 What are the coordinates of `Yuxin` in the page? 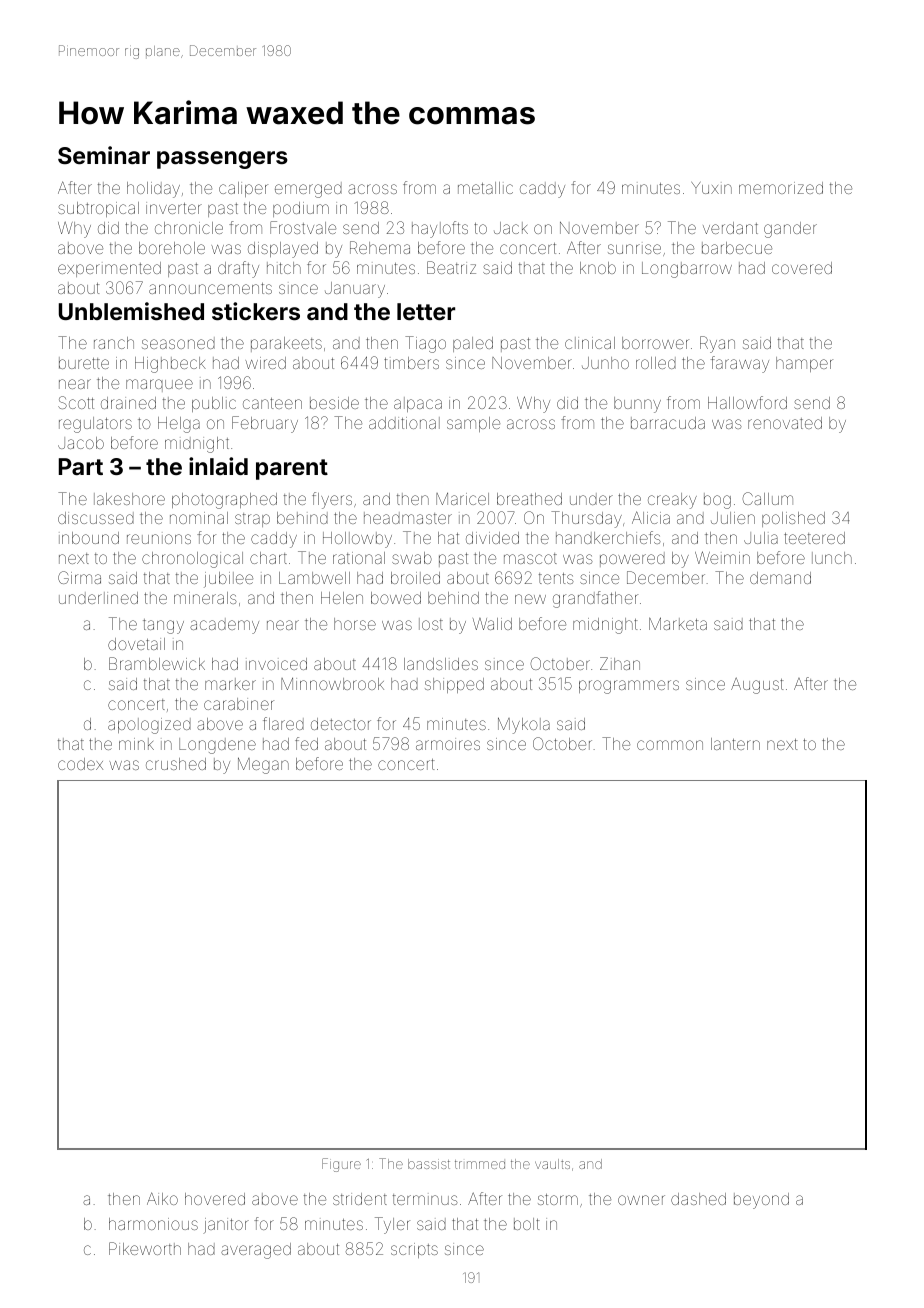 It's located at (711, 188).
